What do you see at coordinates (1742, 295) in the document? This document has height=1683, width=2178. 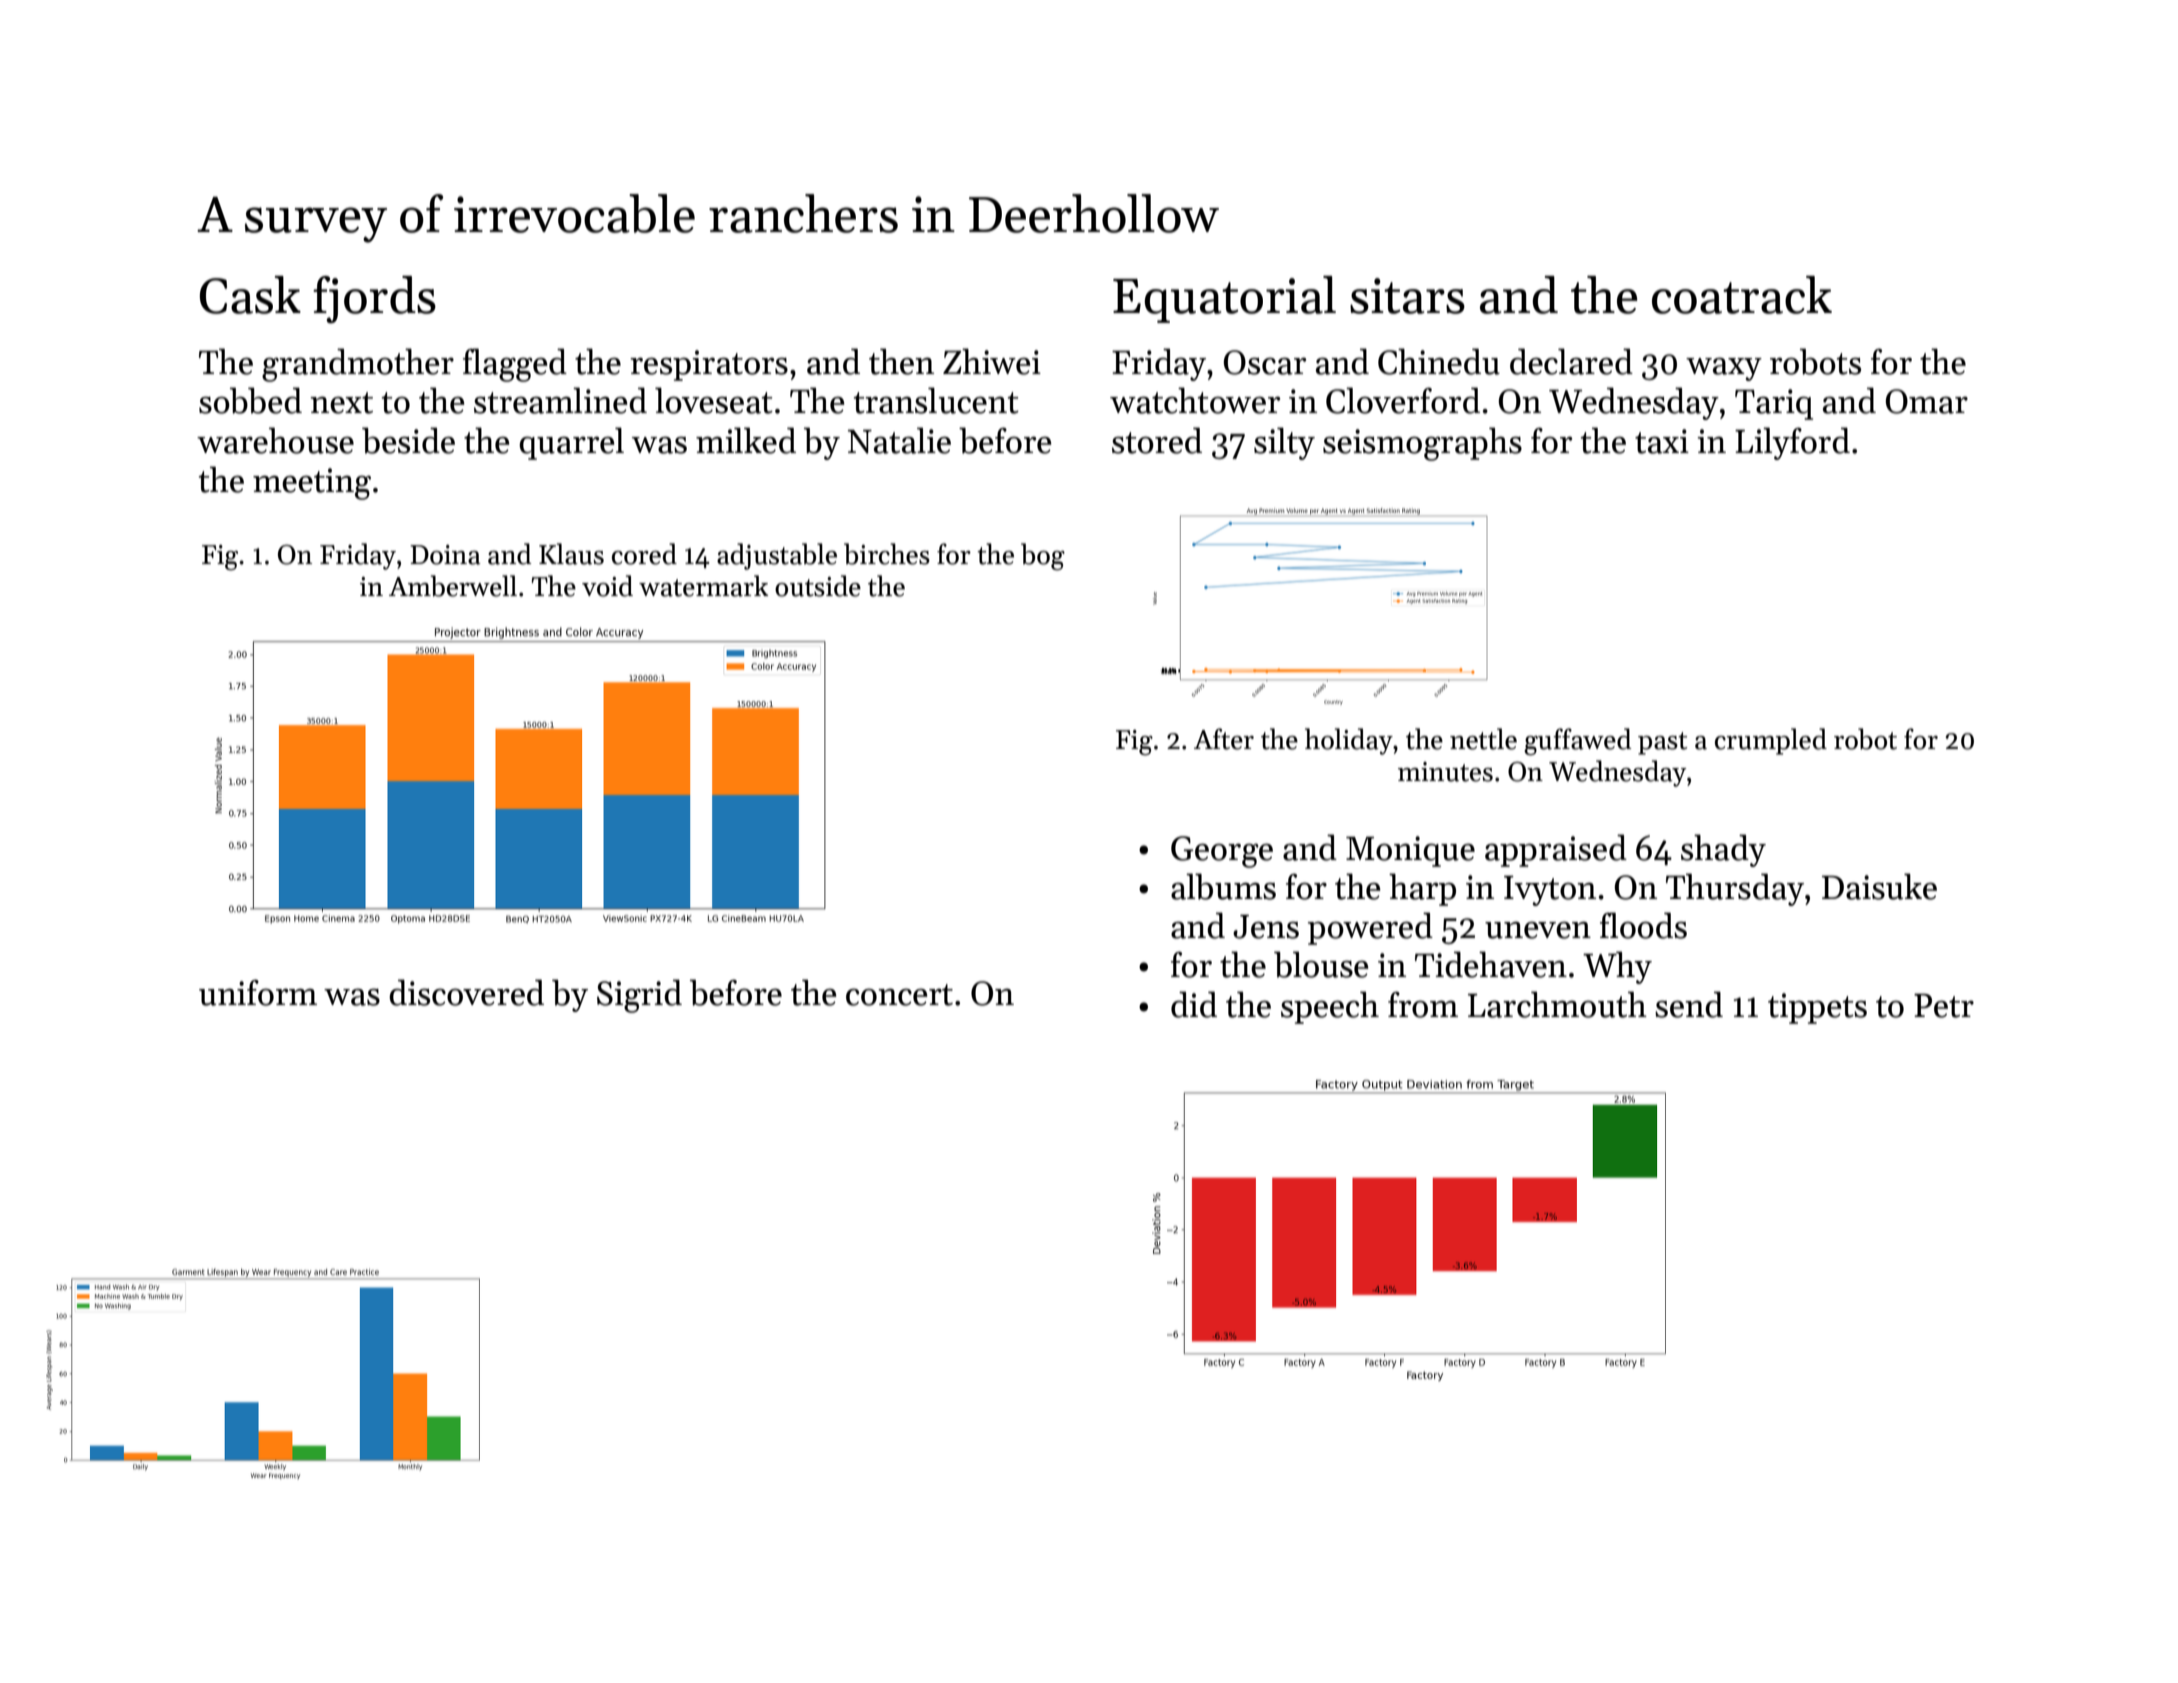 I see `coatrack` at bounding box center [1742, 295].
